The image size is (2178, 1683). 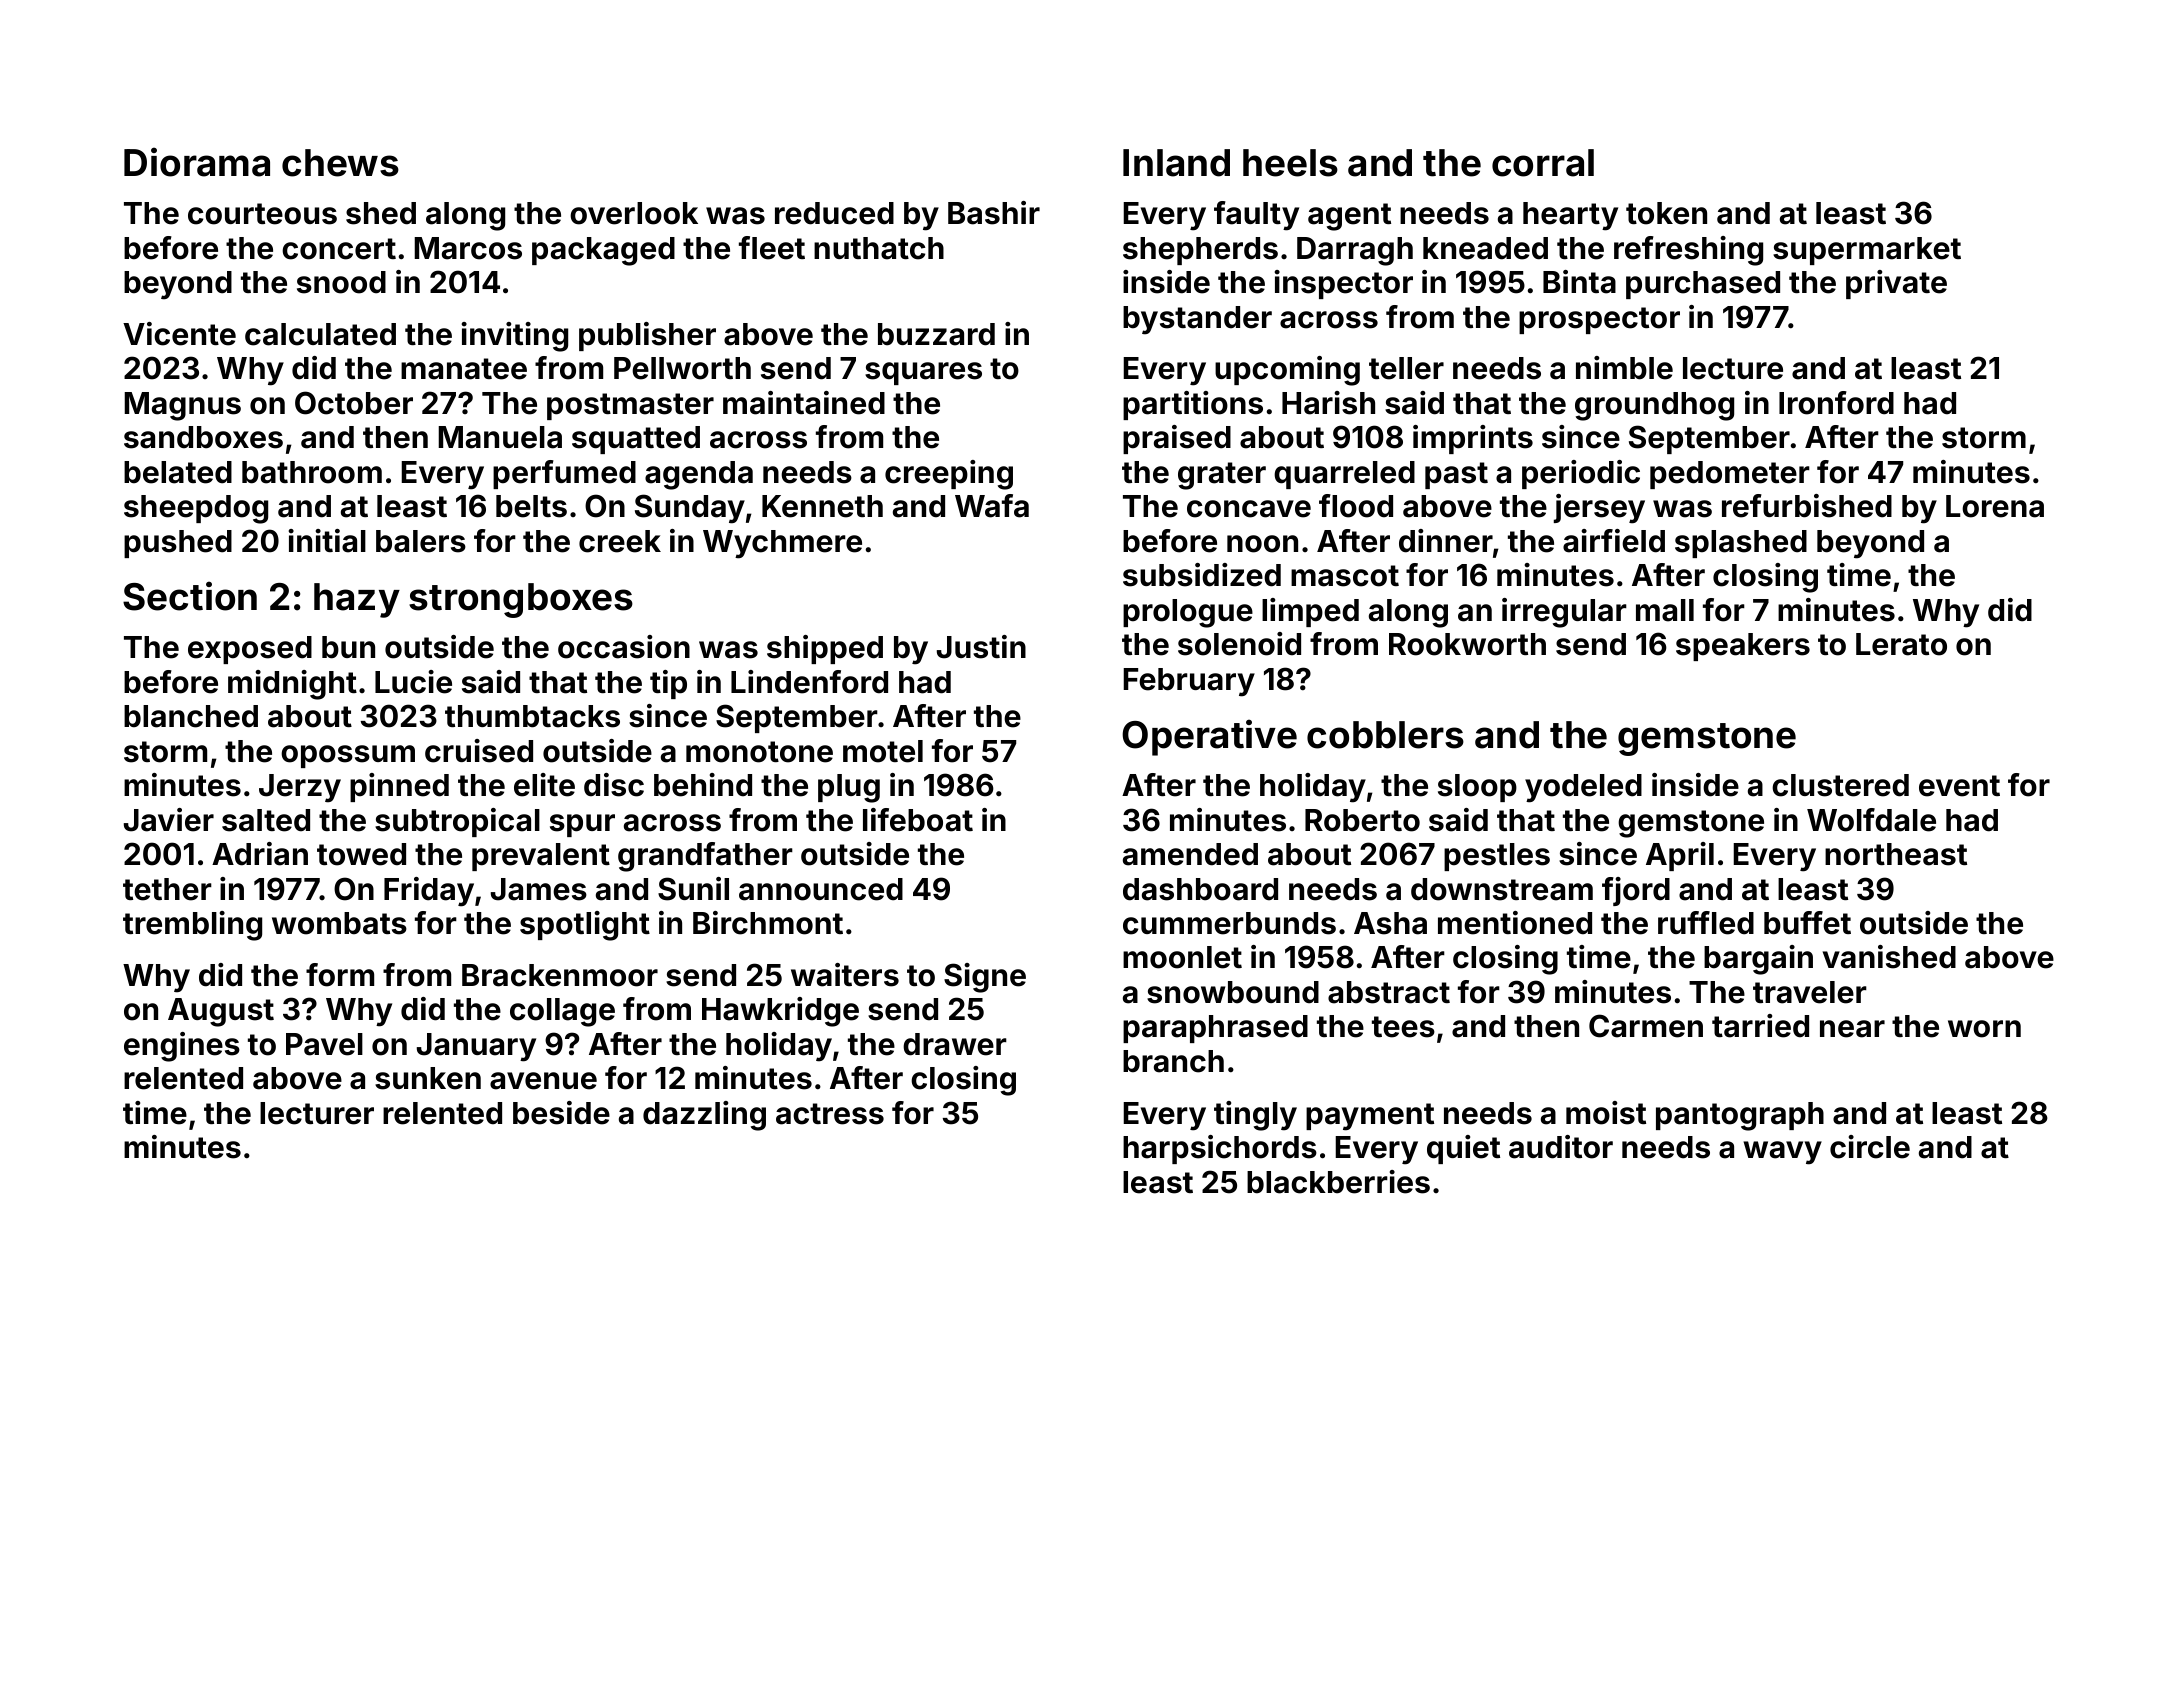 What do you see at coordinates (1202, 575) in the page?
I see `subsidized` at bounding box center [1202, 575].
